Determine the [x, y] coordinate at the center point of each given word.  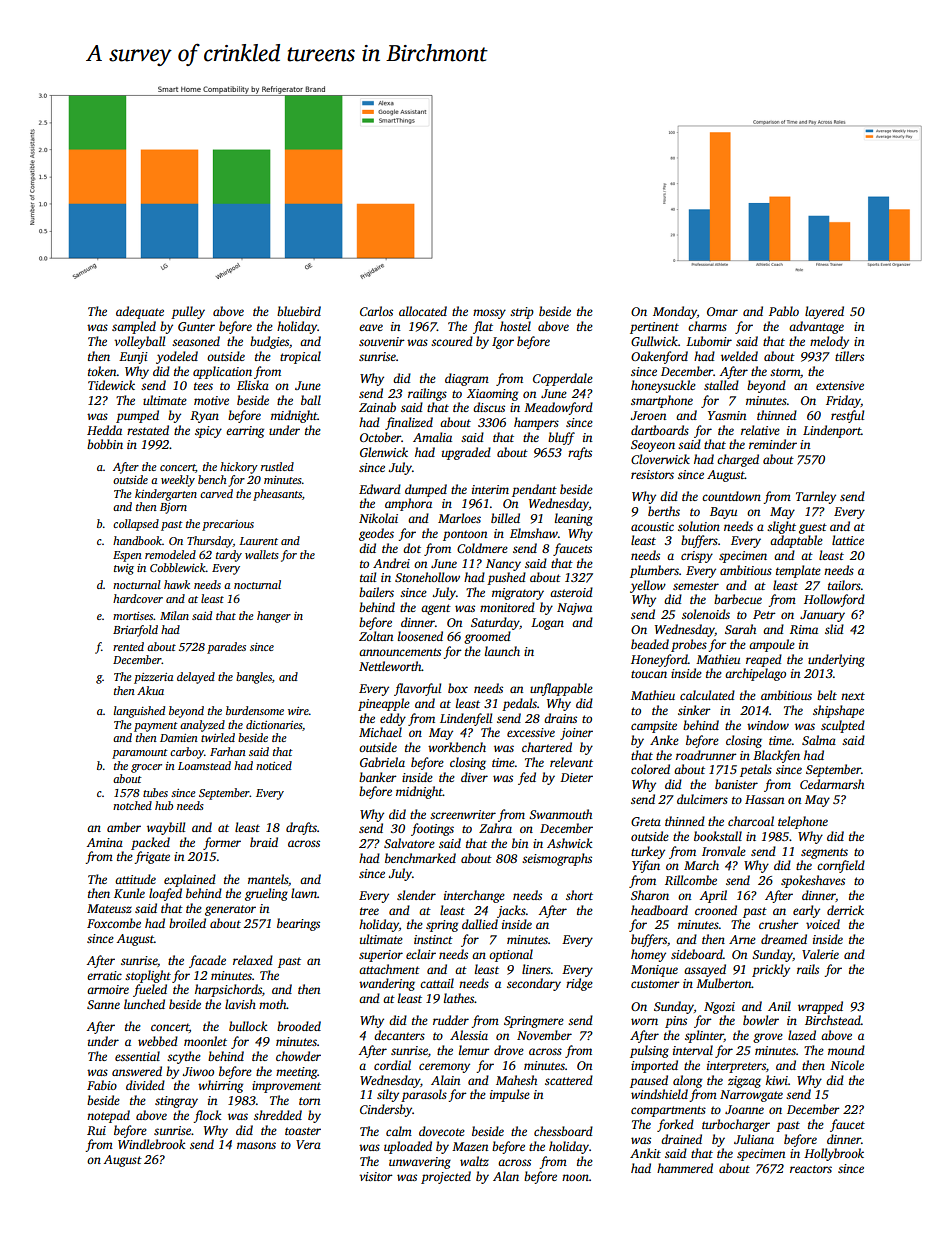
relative [760, 430]
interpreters [736, 1067]
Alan [506, 1176]
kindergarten [166, 495]
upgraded [466, 453]
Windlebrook [151, 1144]
